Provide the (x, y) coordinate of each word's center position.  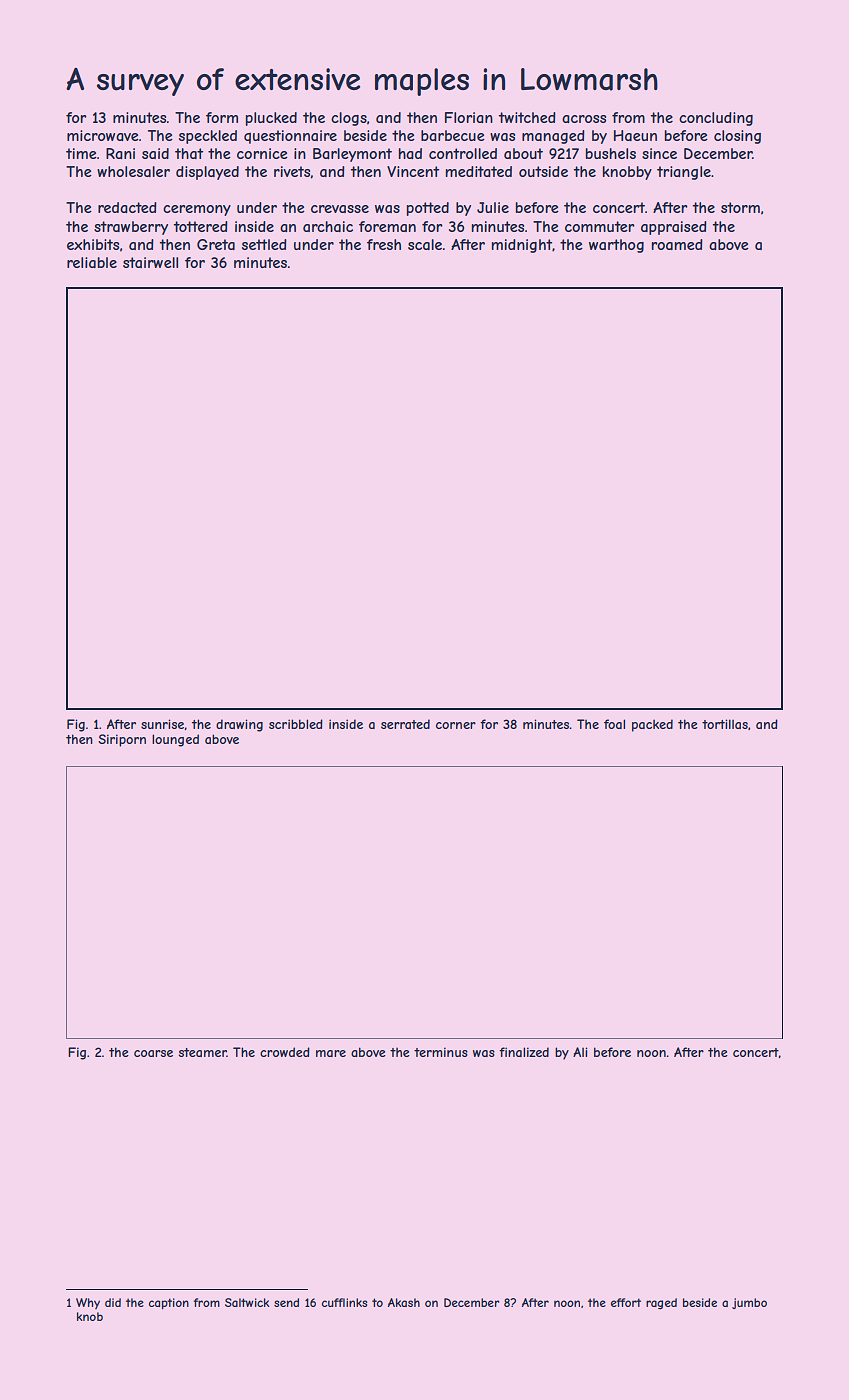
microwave (103, 135)
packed (652, 725)
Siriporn (122, 740)
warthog (616, 246)
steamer (203, 1052)
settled (264, 244)
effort (626, 1302)
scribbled (296, 724)
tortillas (725, 724)
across (584, 119)
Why (88, 1303)
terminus (441, 1052)
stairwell (150, 262)
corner (456, 725)
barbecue (453, 135)
